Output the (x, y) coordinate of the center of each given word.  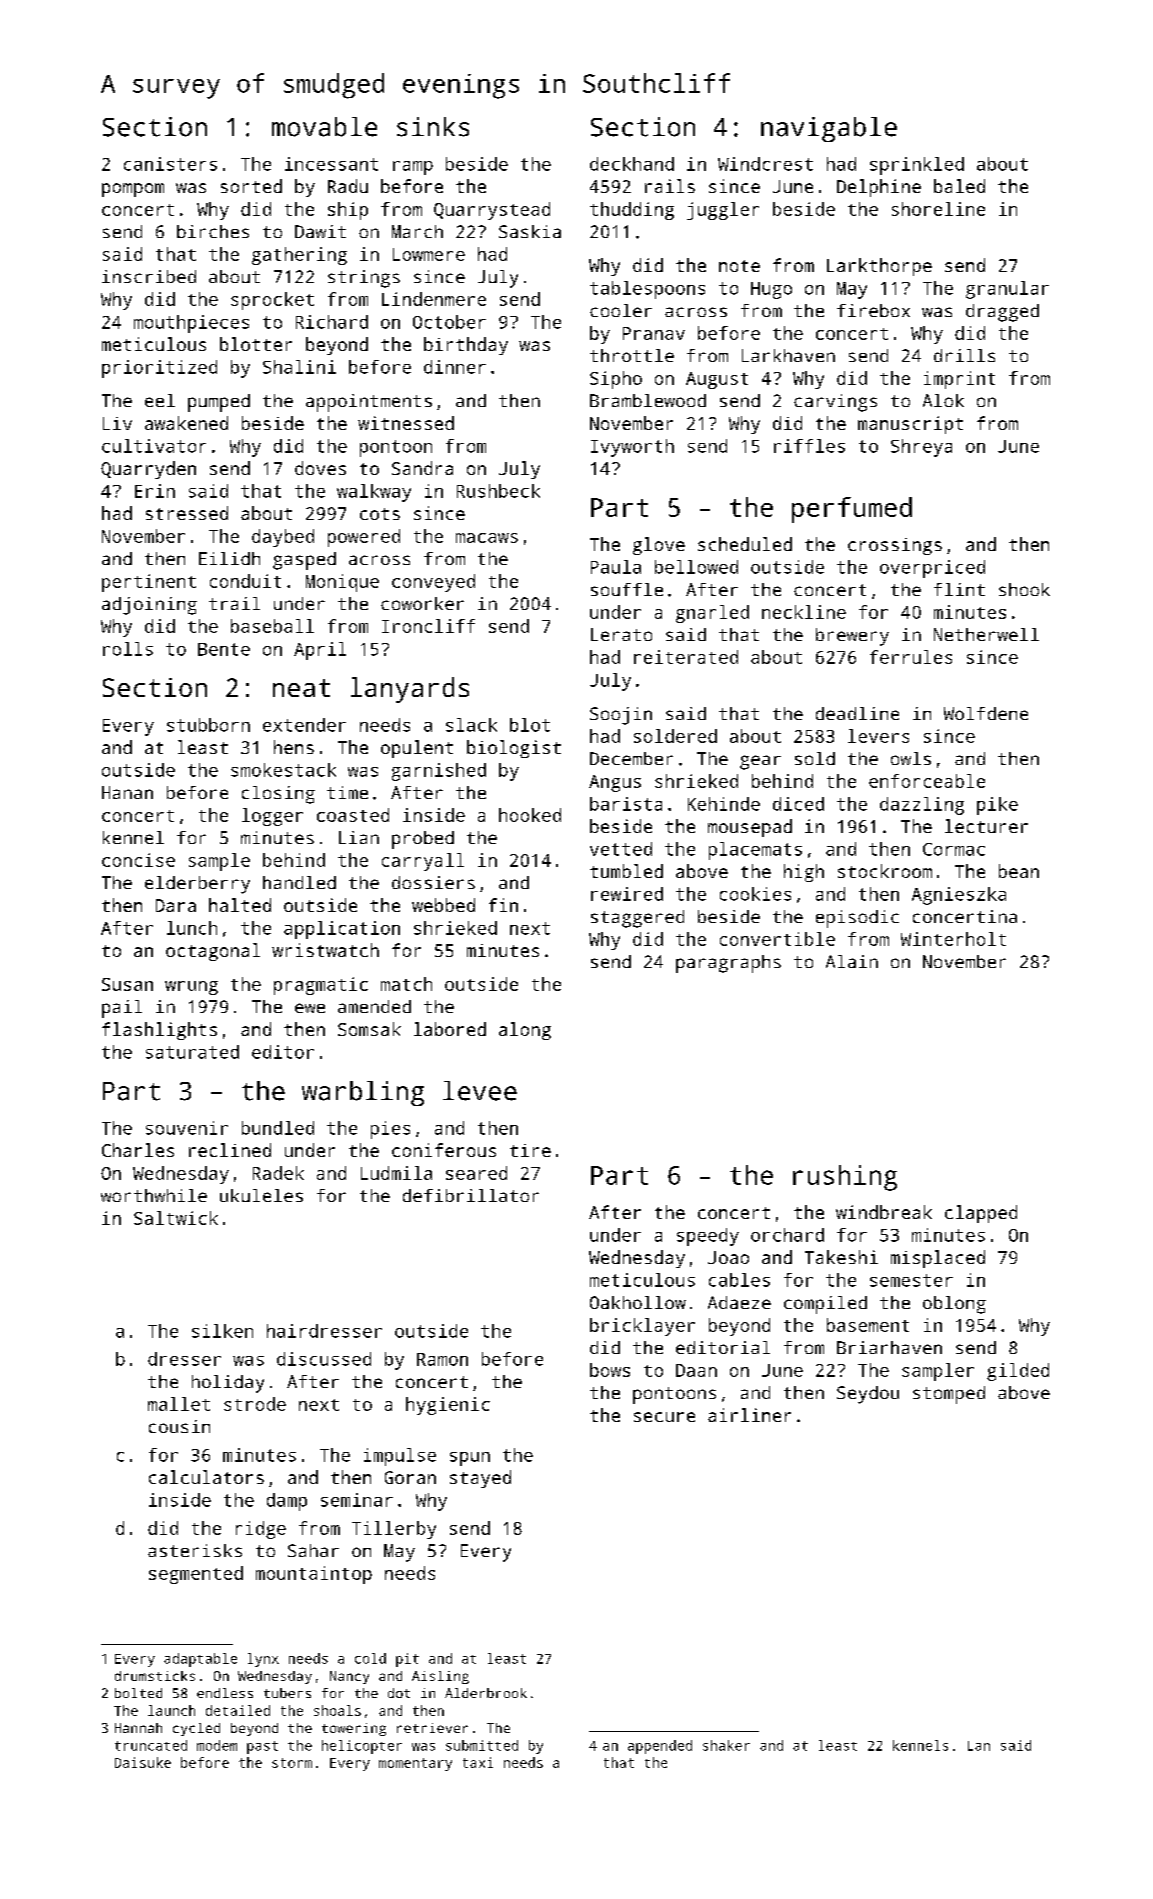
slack (471, 725)
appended (660, 1747)
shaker (726, 1745)
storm (292, 1763)
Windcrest (765, 164)
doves (320, 468)
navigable (829, 129)
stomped (949, 1395)
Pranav (654, 333)
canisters (170, 164)
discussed (324, 1359)
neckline (804, 612)
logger (272, 817)
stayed (480, 1479)
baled (959, 186)
